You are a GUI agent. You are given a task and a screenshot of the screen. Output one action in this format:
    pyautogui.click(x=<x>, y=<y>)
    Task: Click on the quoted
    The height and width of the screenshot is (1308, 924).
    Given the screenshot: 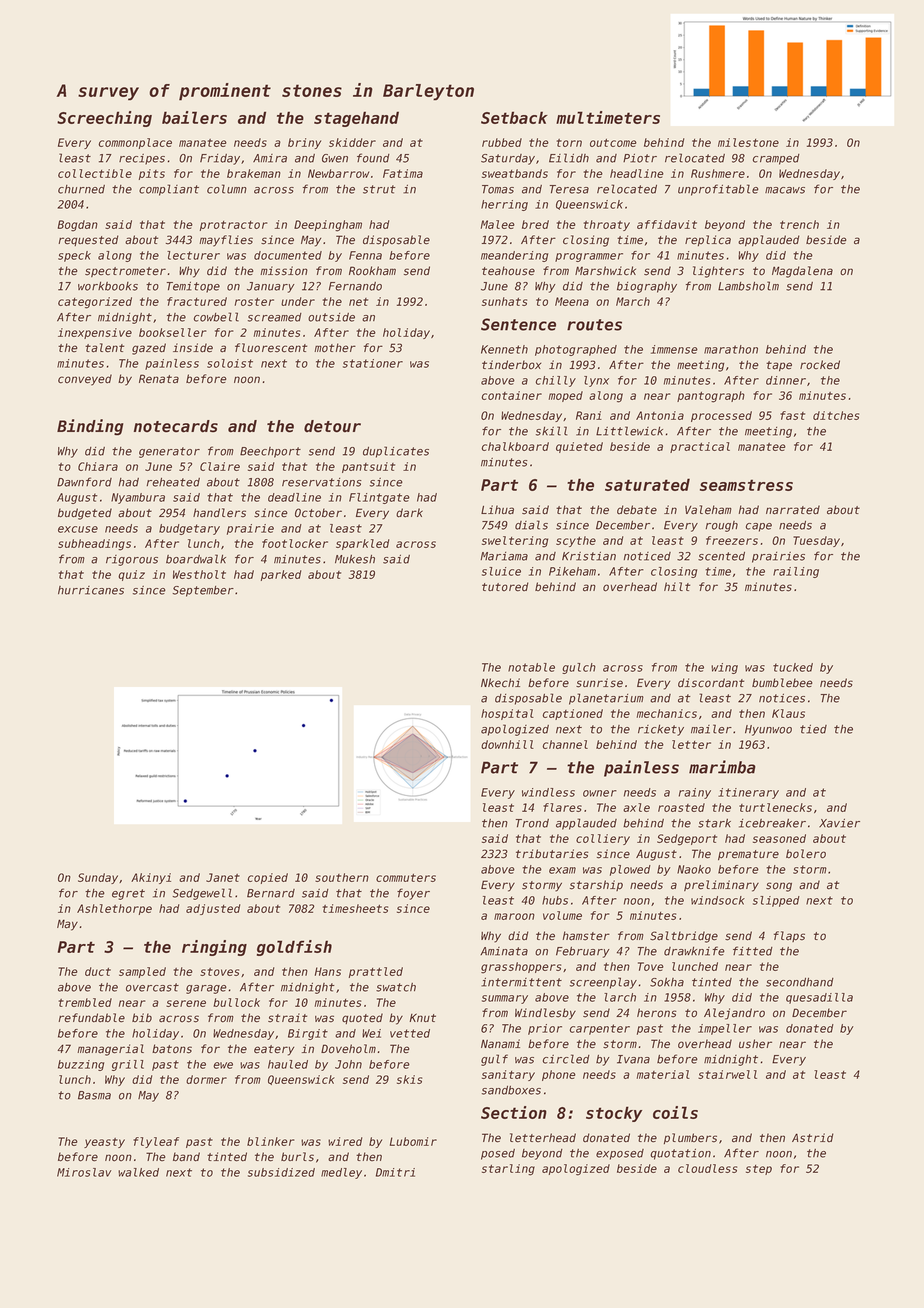 What is the action you would take?
    pyautogui.click(x=362, y=1018)
